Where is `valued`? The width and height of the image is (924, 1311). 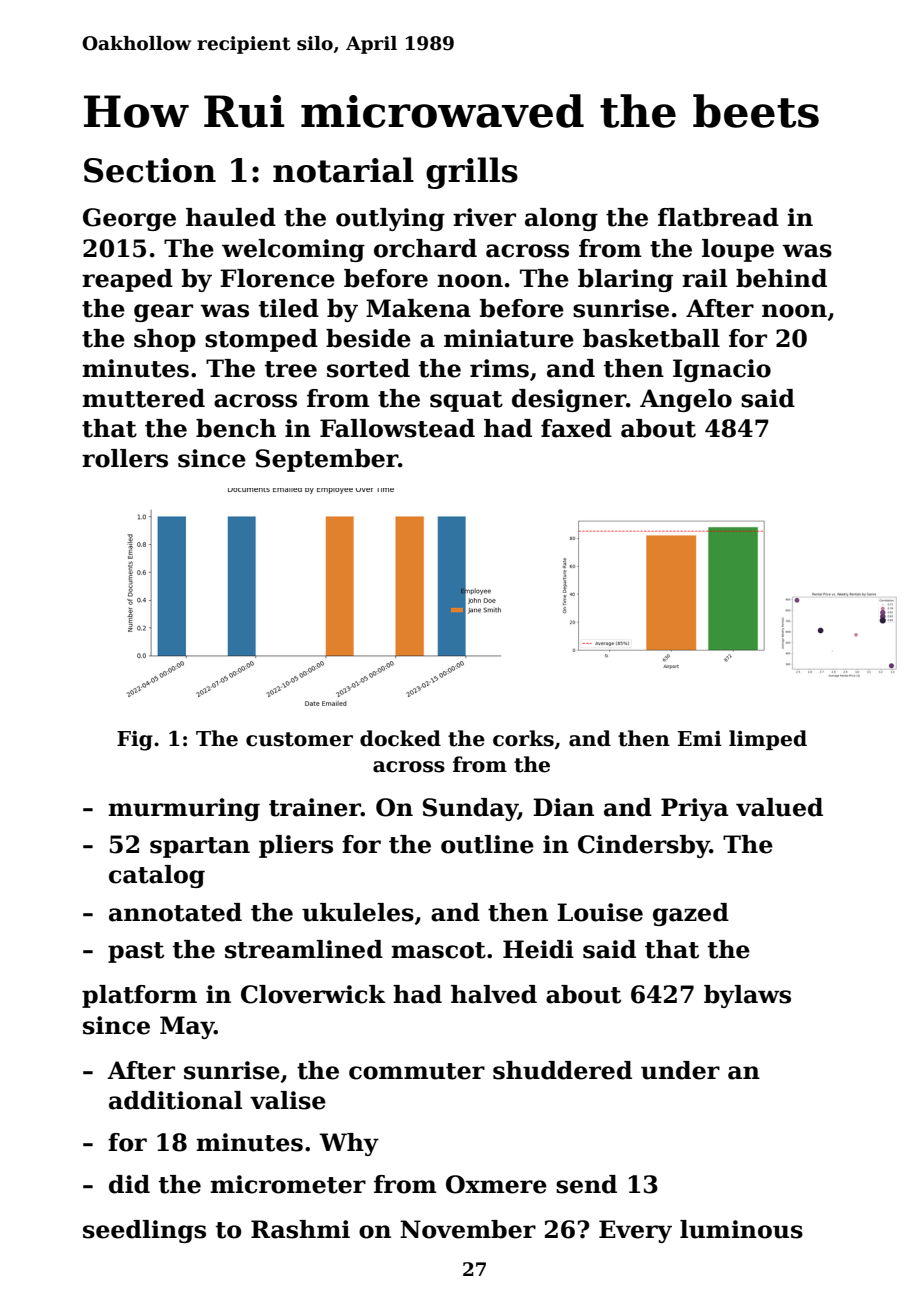 valued is located at coordinates (779, 807).
